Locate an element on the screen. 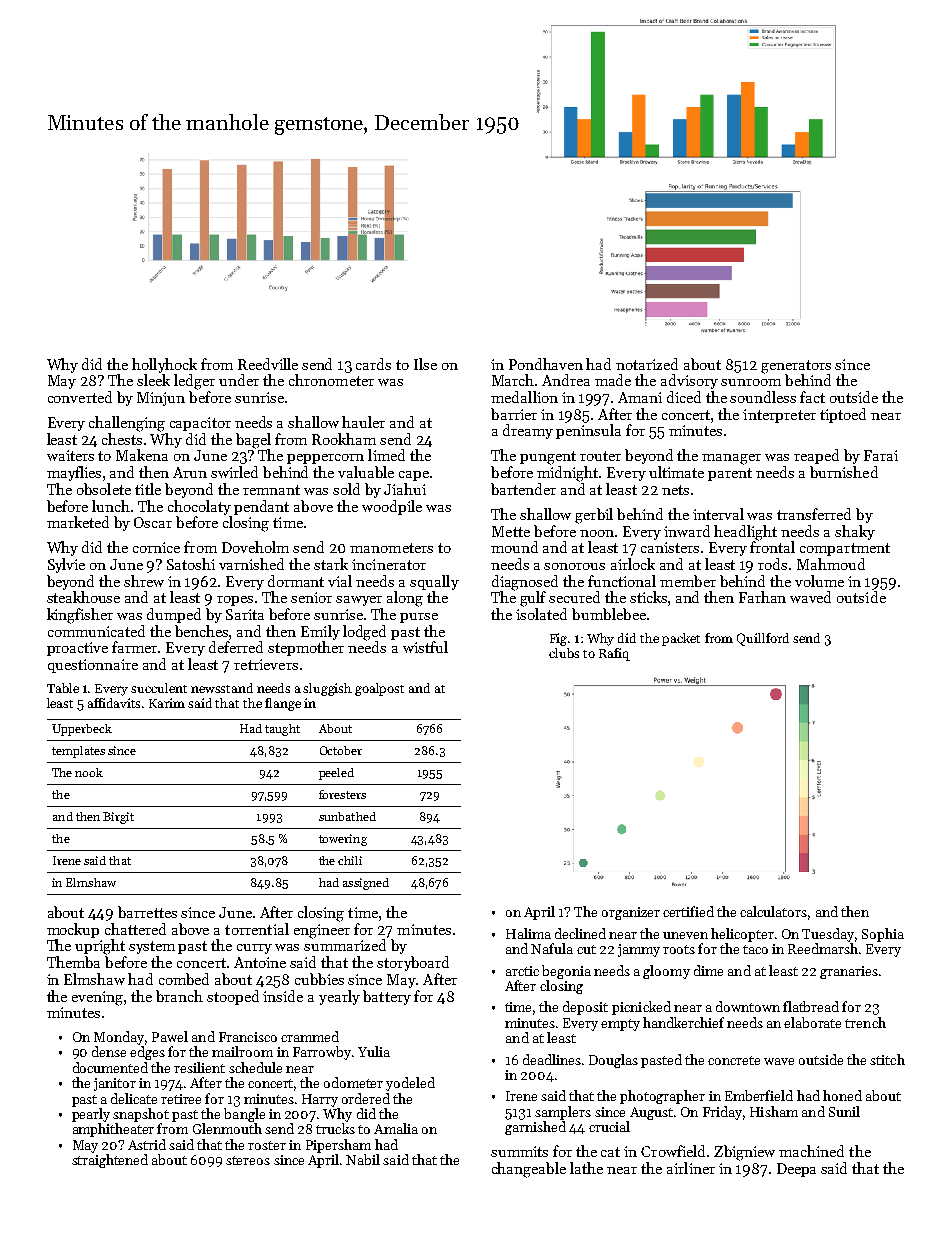  assigned is located at coordinates (366, 884).
